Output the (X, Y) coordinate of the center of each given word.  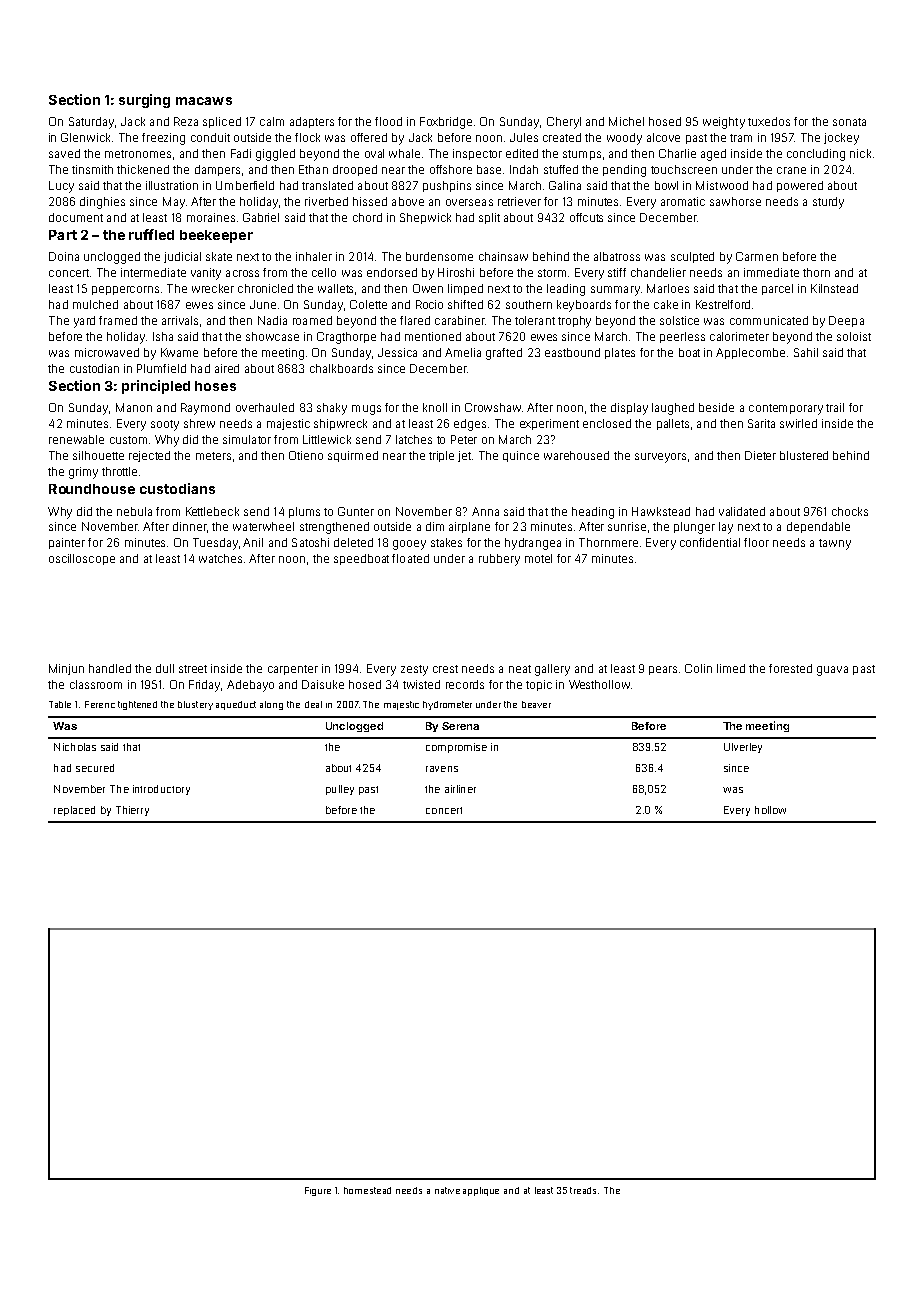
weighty (724, 123)
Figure (318, 1191)
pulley (340, 790)
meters (213, 456)
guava (832, 671)
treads (583, 1190)
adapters (312, 122)
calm (272, 121)
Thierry (132, 811)
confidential (710, 542)
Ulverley (743, 748)
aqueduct (236, 705)
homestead (367, 1190)
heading (593, 513)
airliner (460, 789)
